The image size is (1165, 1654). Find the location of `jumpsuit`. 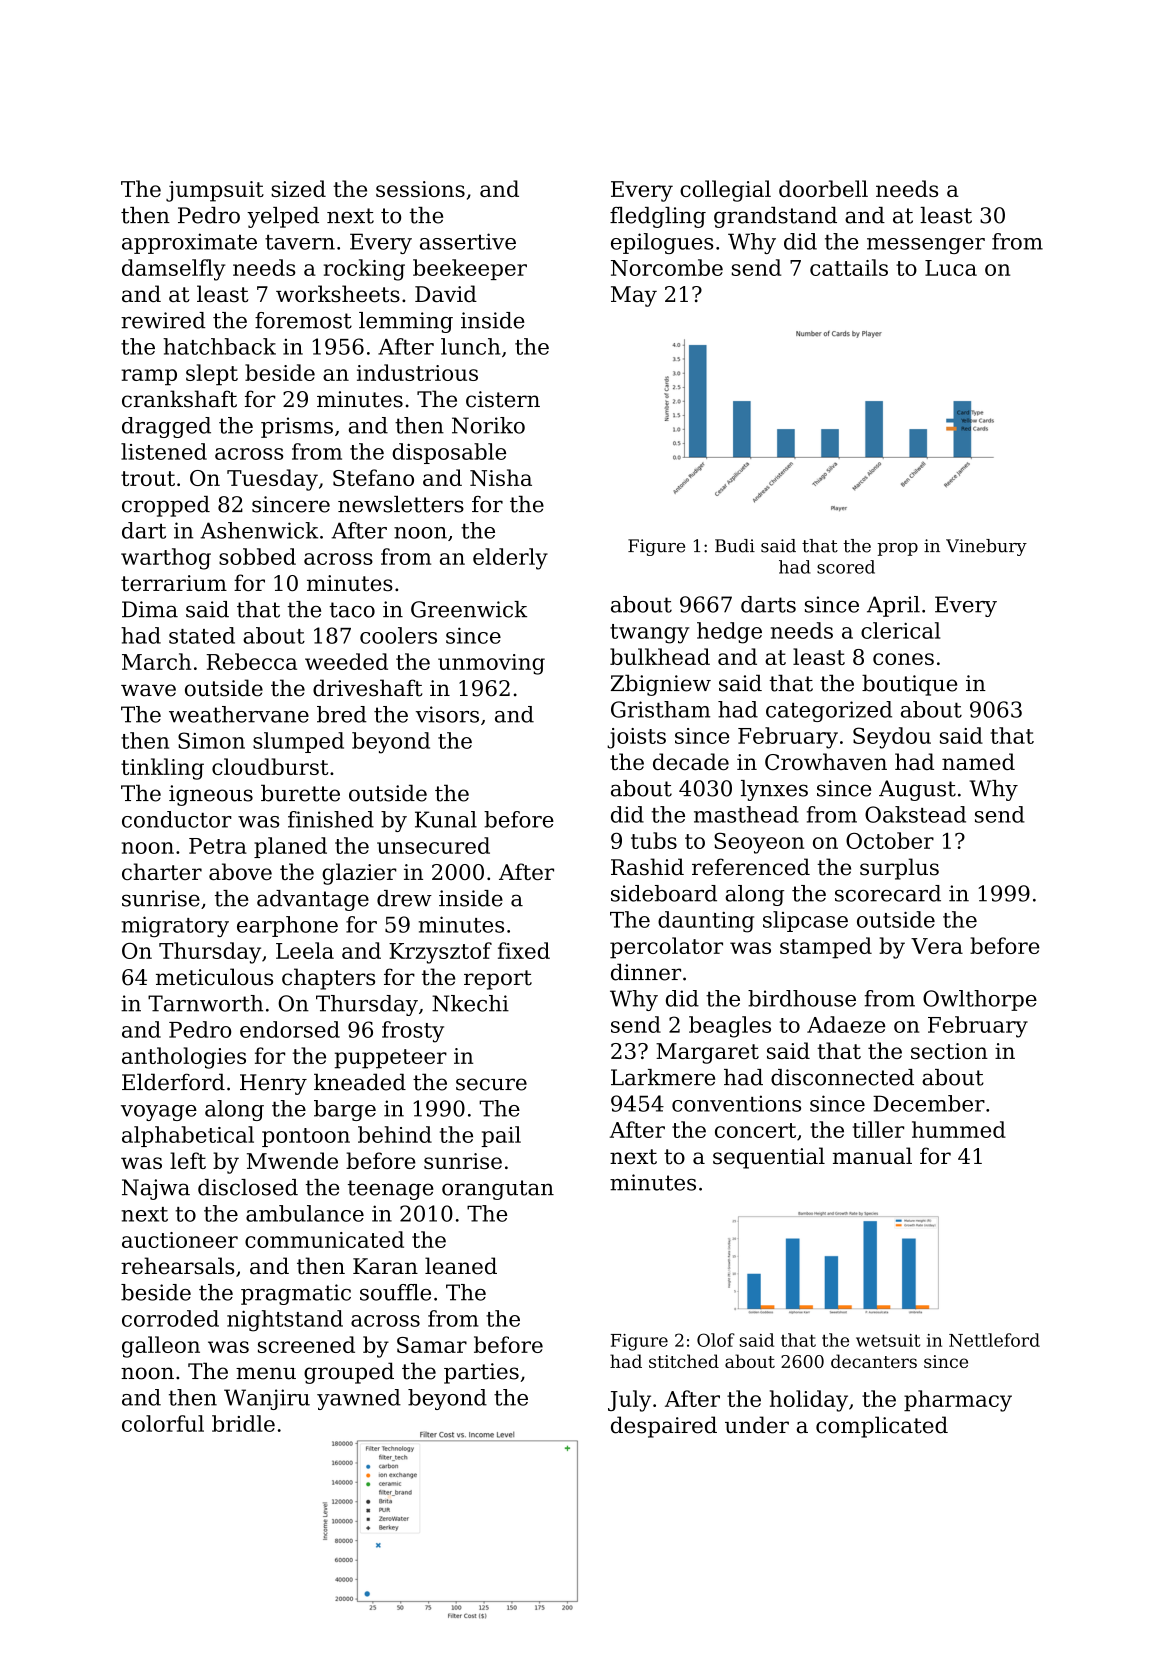

jumpsuit is located at coordinates (215, 191).
